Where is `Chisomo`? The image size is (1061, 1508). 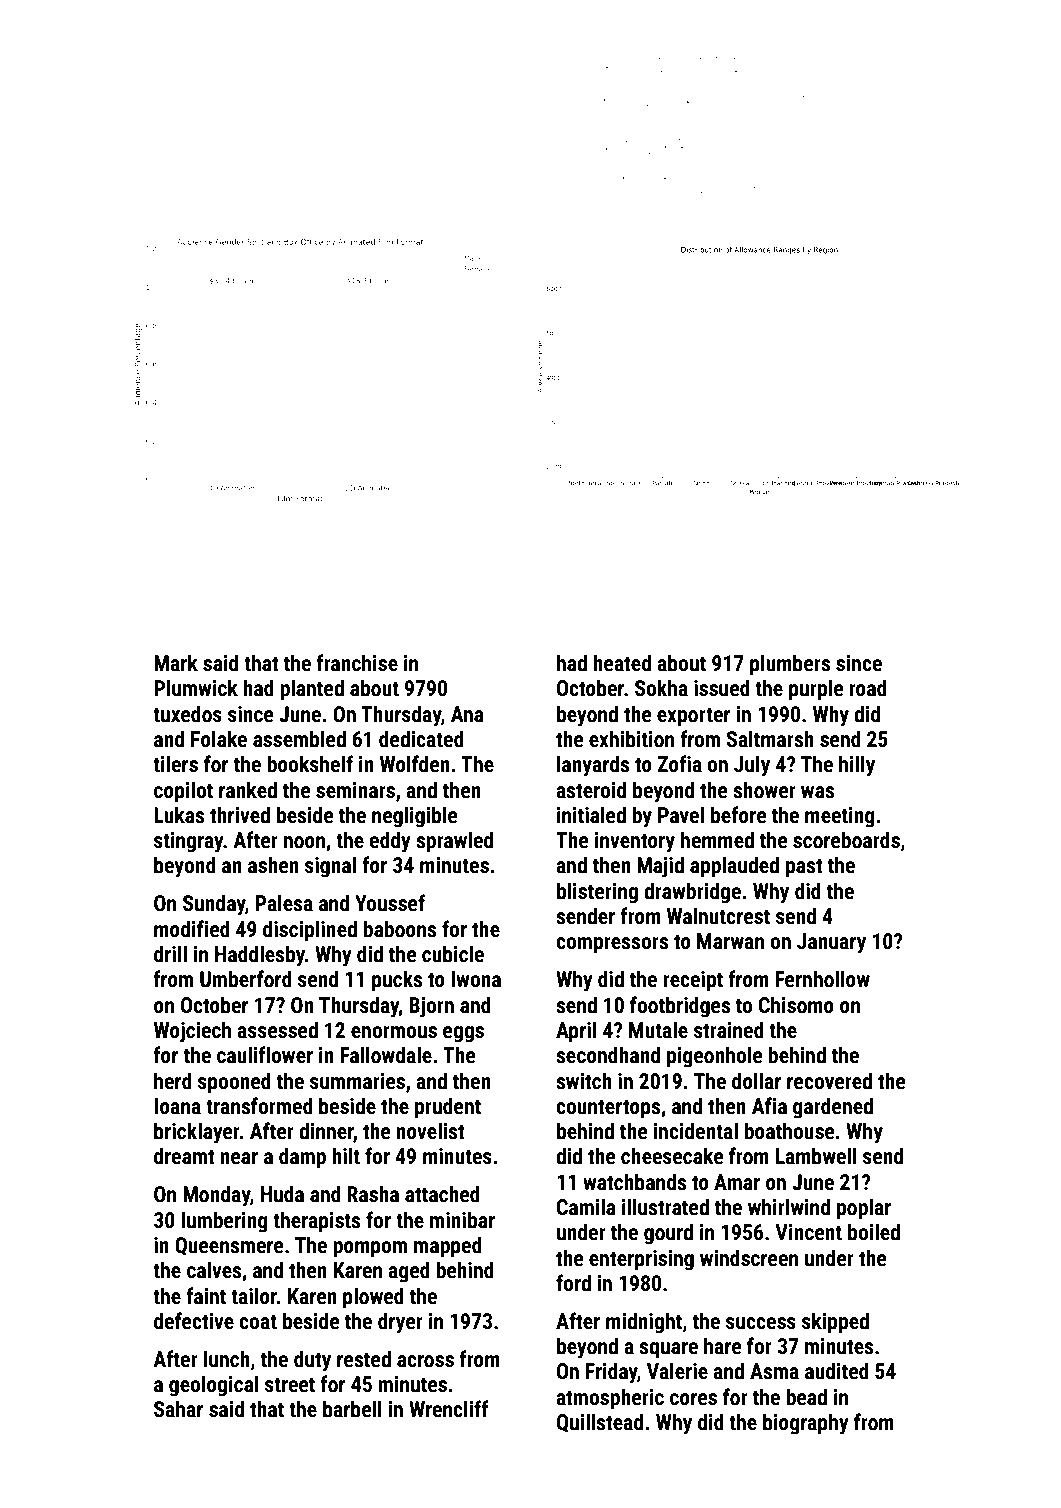 Chisomo is located at coordinates (796, 1005).
